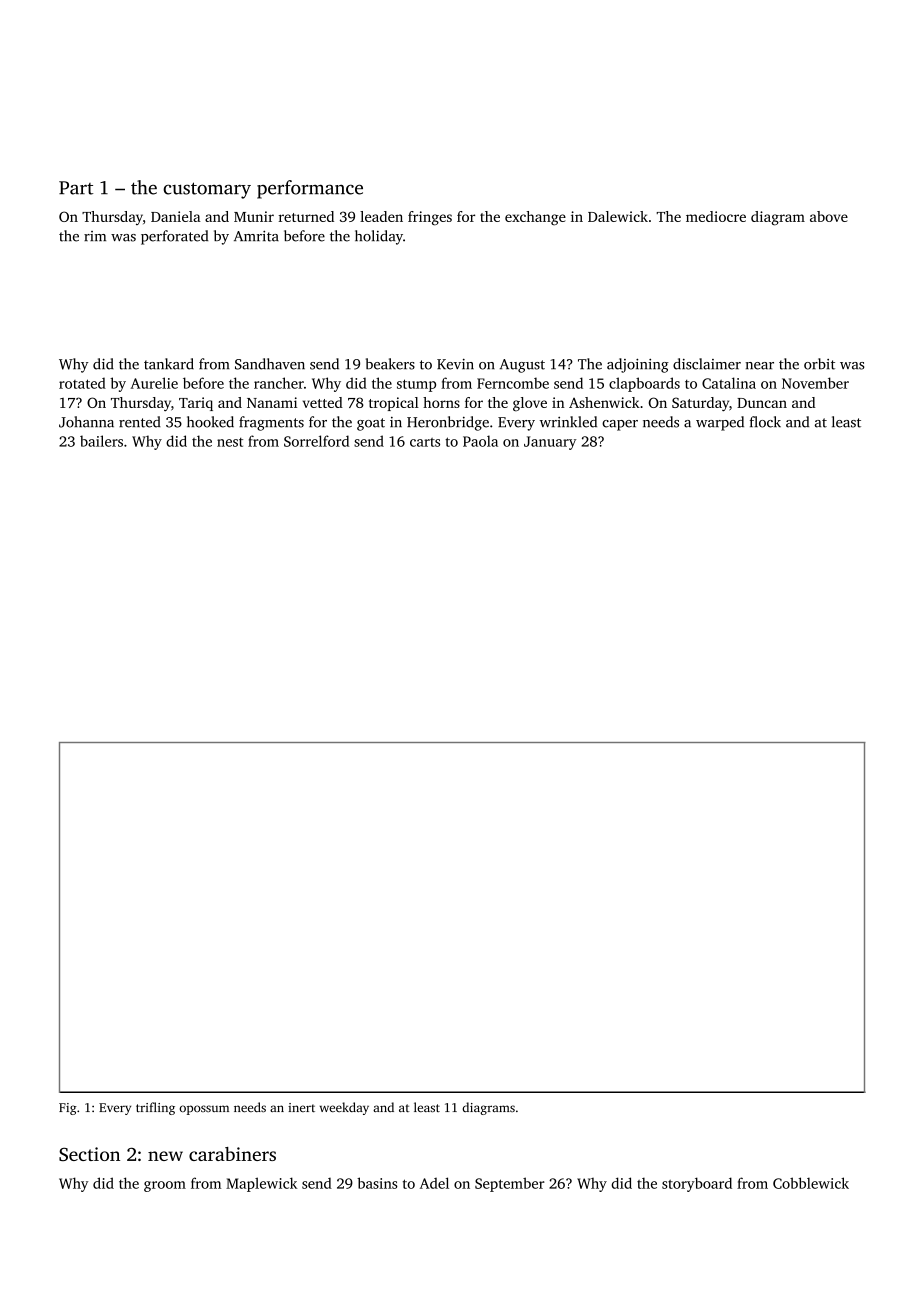 The height and width of the page is (1311, 924). Describe the element at coordinates (425, 442) in the page. I see `carts` at that location.
